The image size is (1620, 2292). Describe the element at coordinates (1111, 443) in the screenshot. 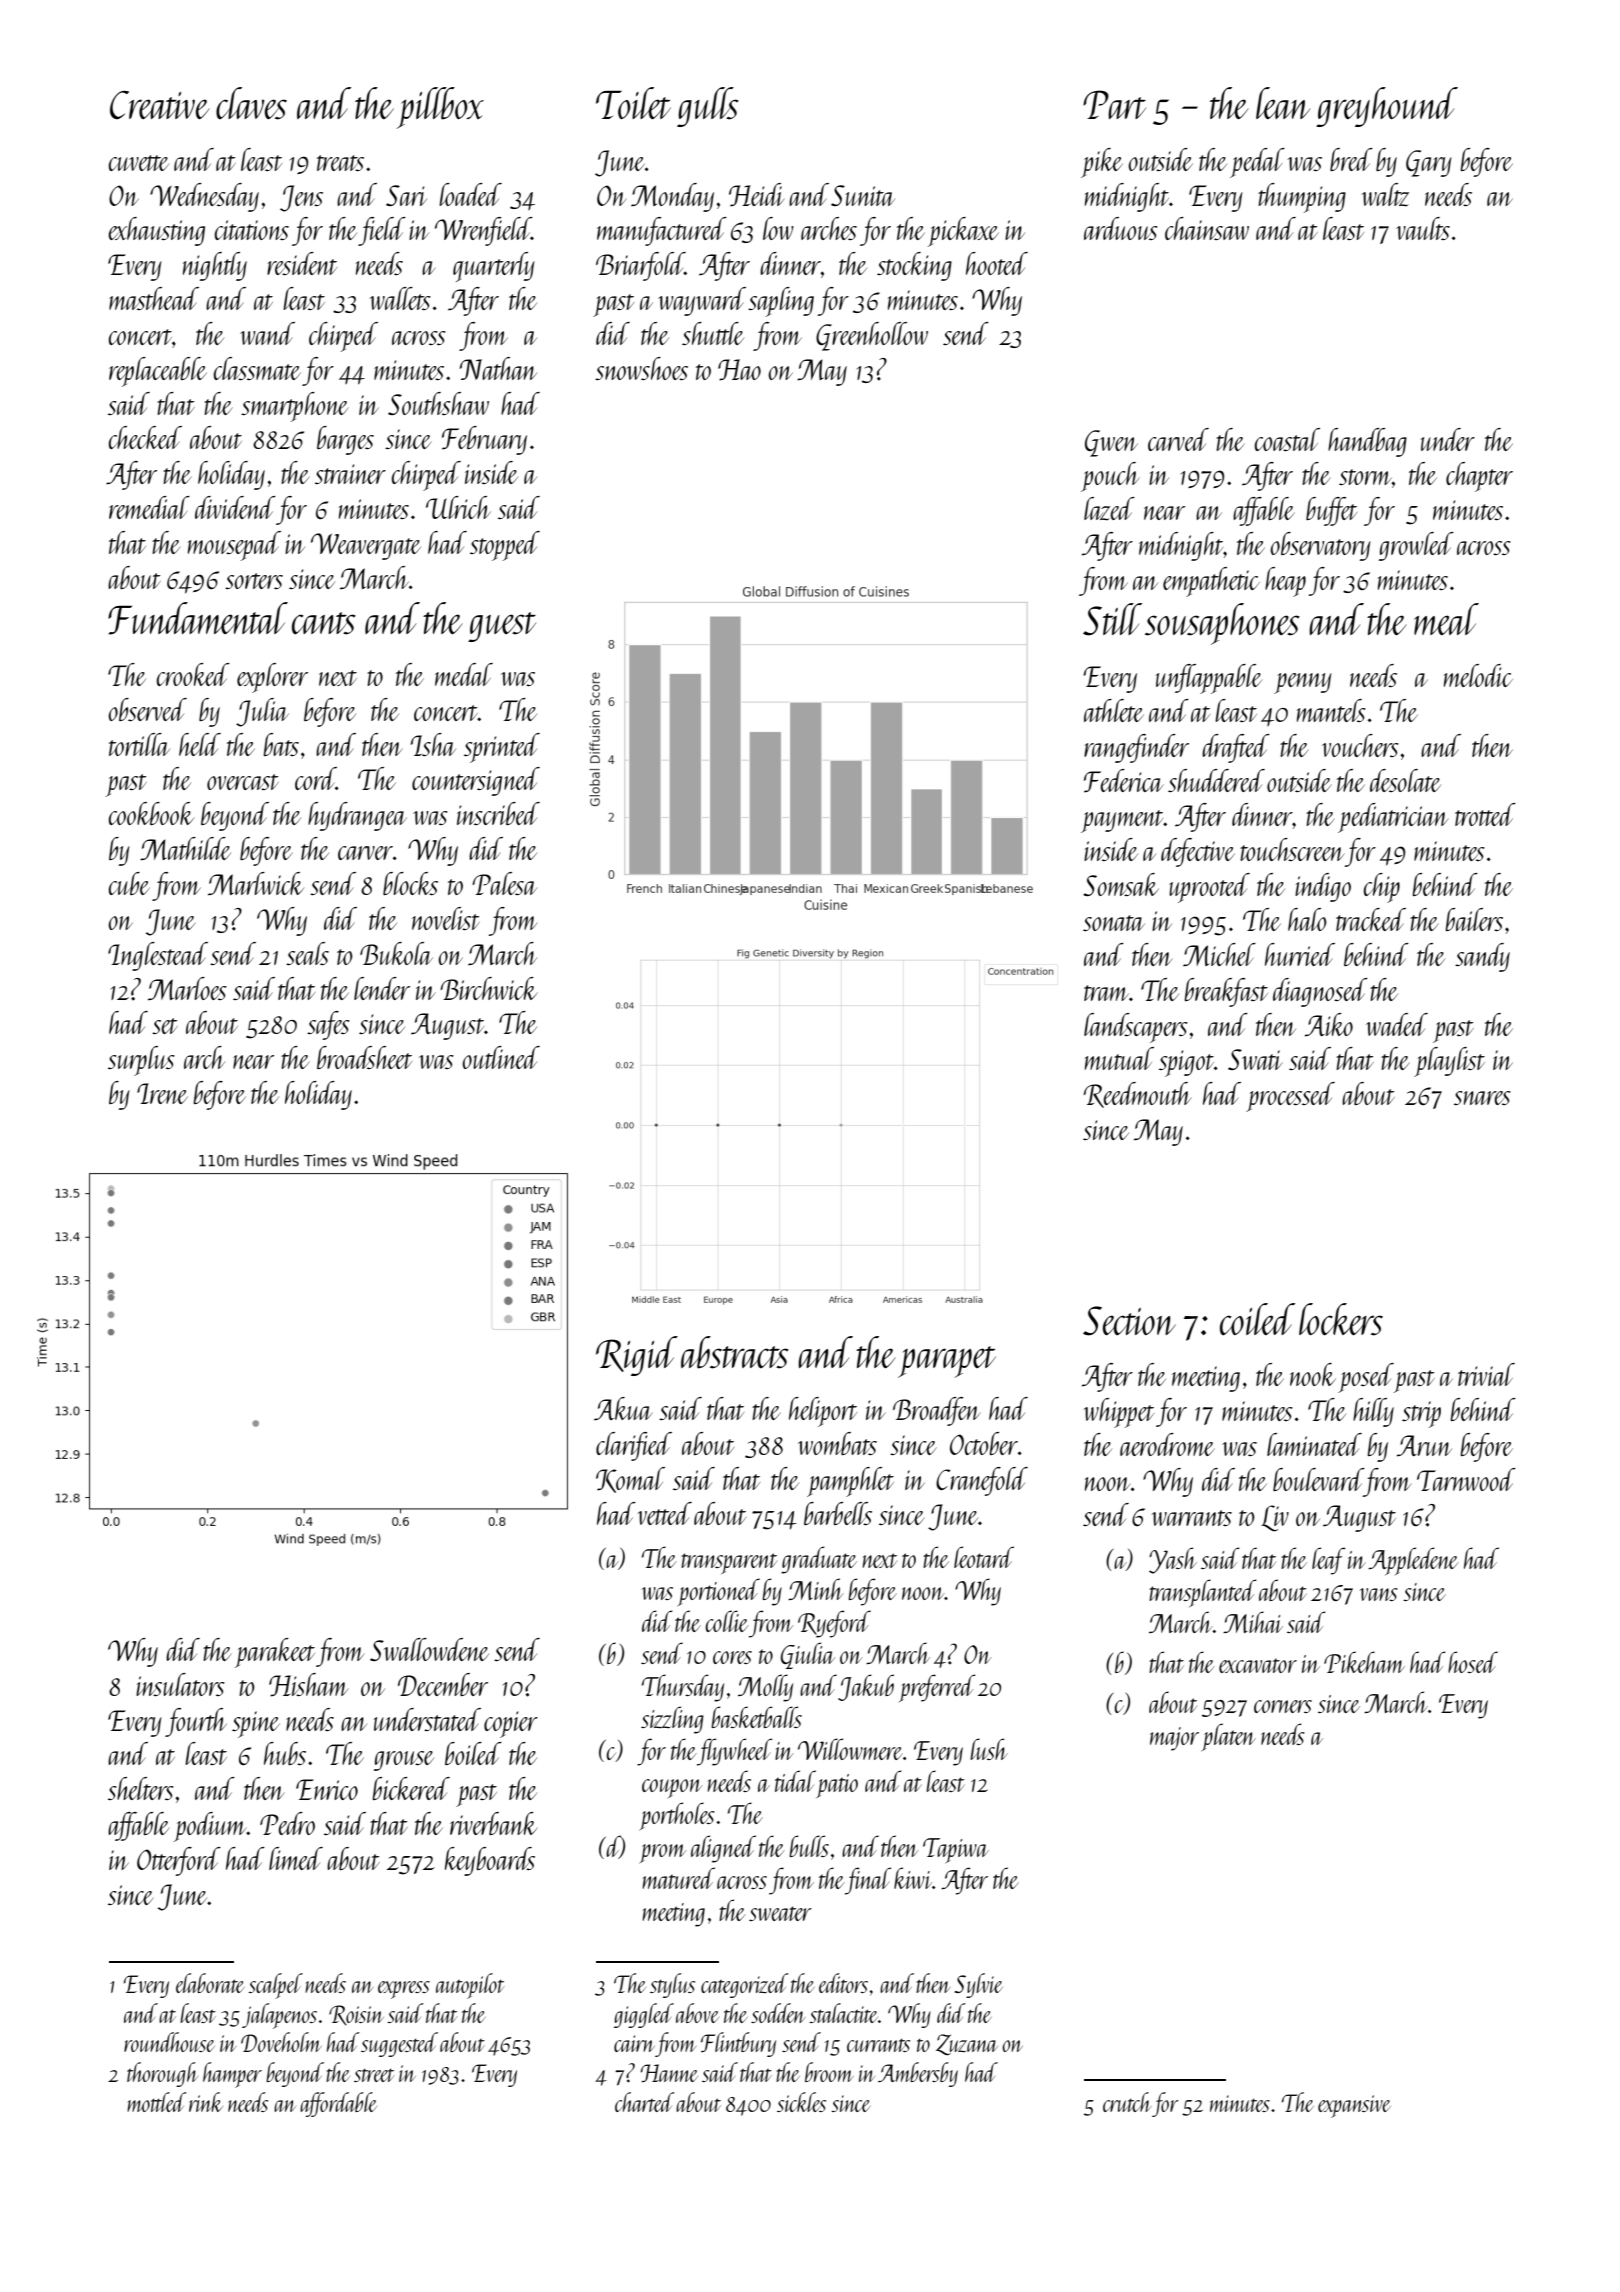

I see `Gwen` at that location.
